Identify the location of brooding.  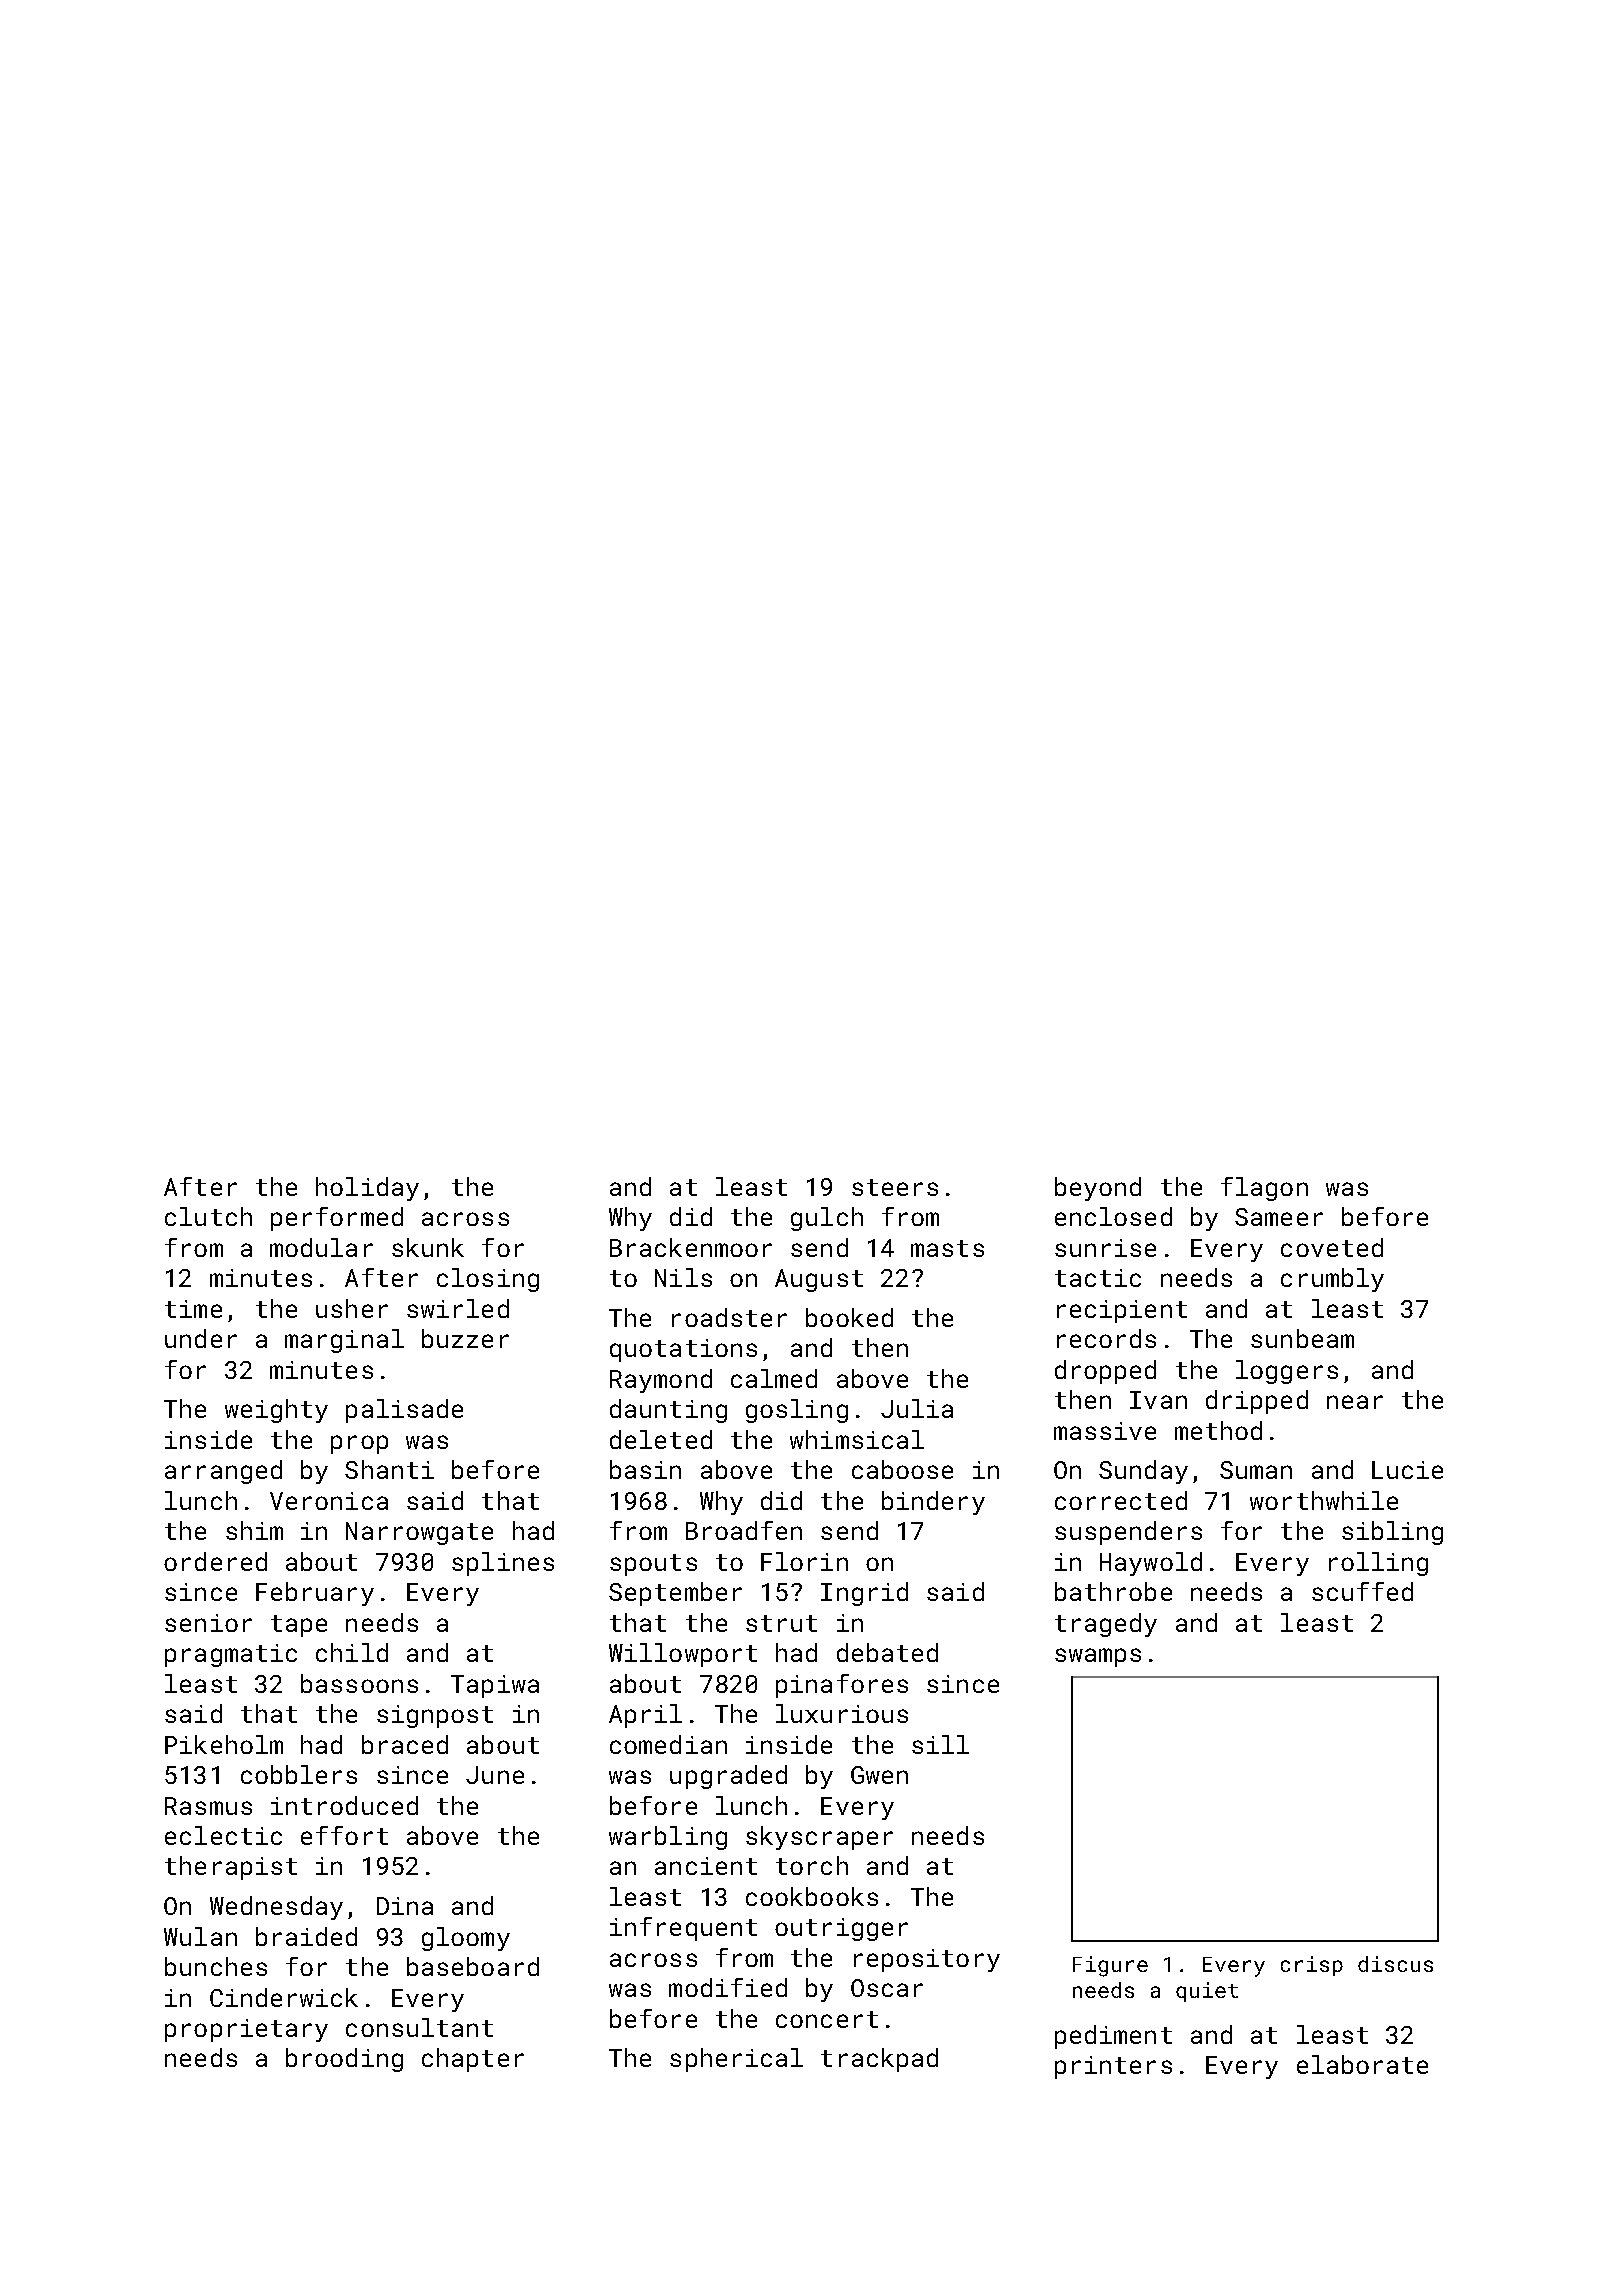
(344, 2060).
